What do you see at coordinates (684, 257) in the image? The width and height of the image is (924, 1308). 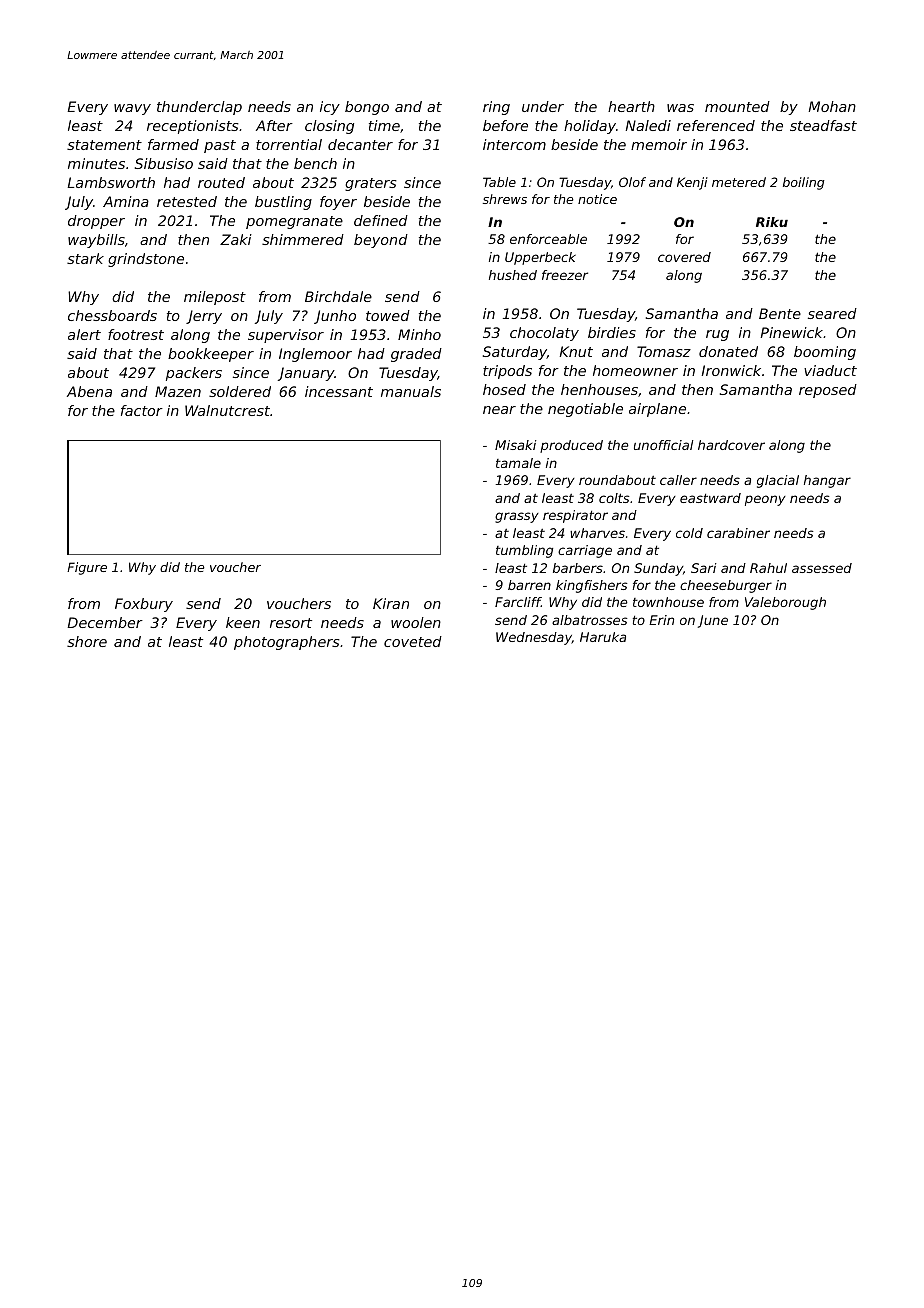 I see `covered` at bounding box center [684, 257].
